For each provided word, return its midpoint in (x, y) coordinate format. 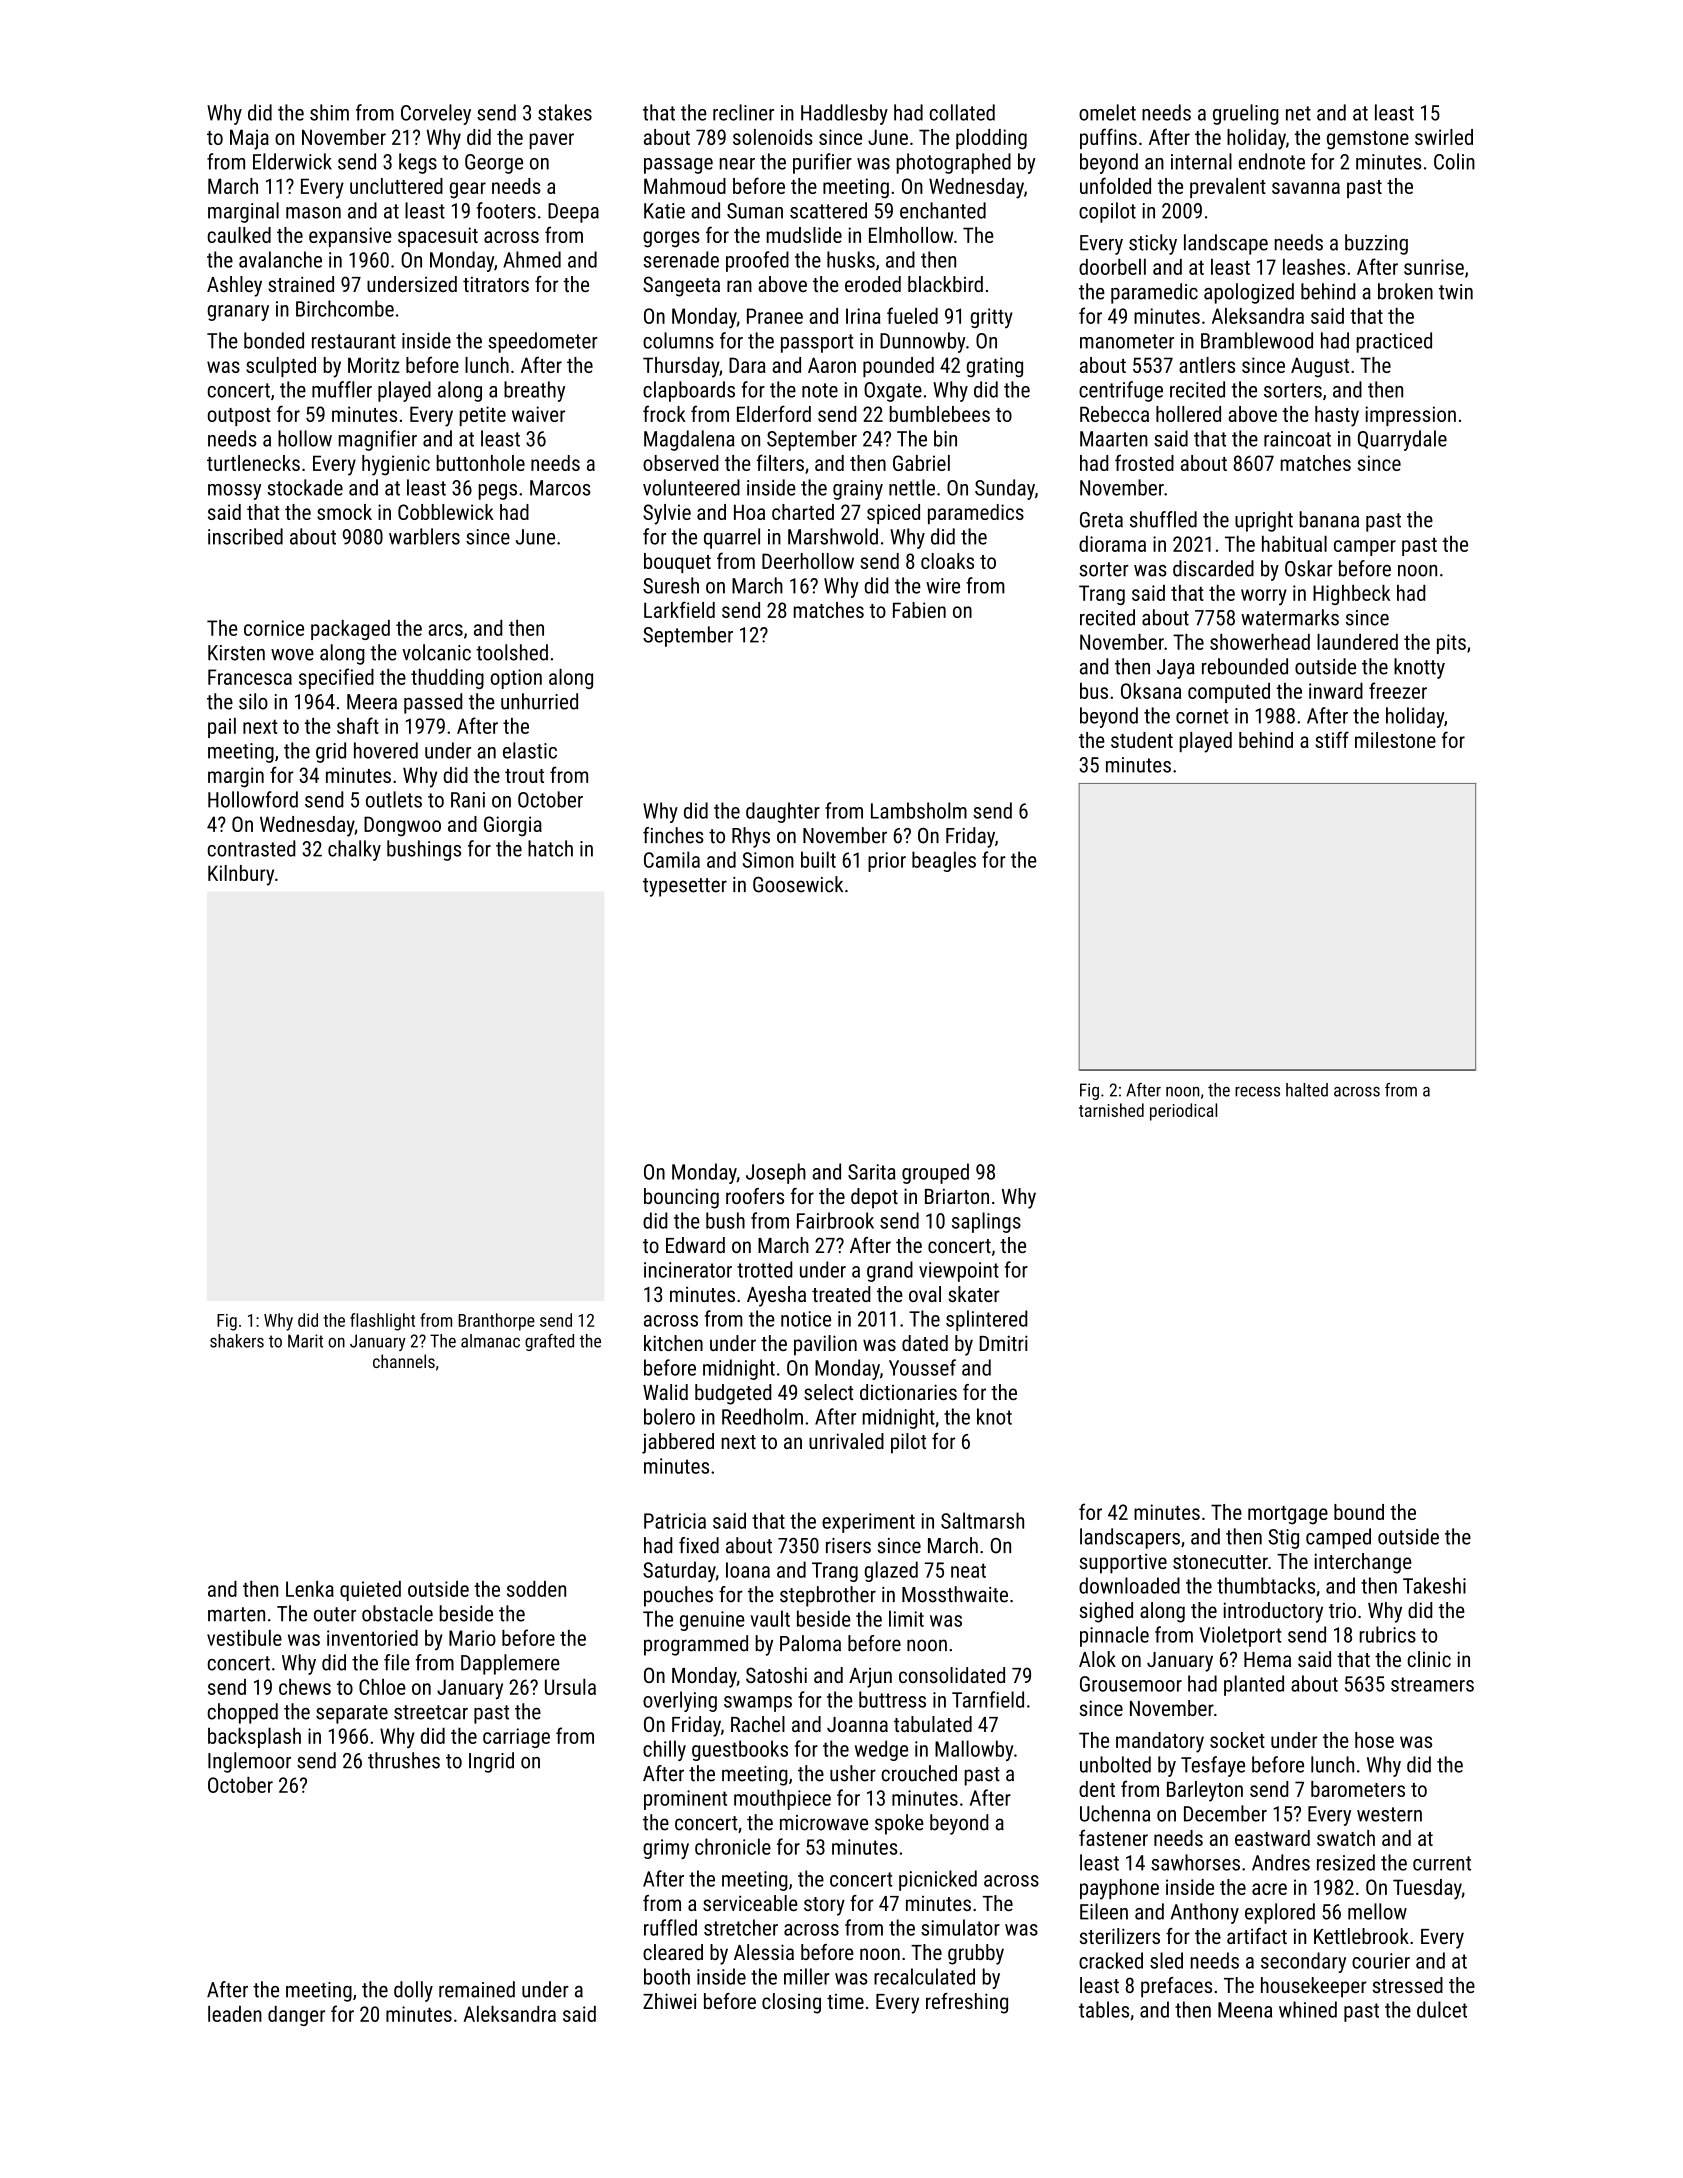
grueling (1246, 114)
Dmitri (1004, 1343)
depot (874, 1198)
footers (506, 210)
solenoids (773, 137)
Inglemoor (249, 1762)
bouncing (681, 1198)
